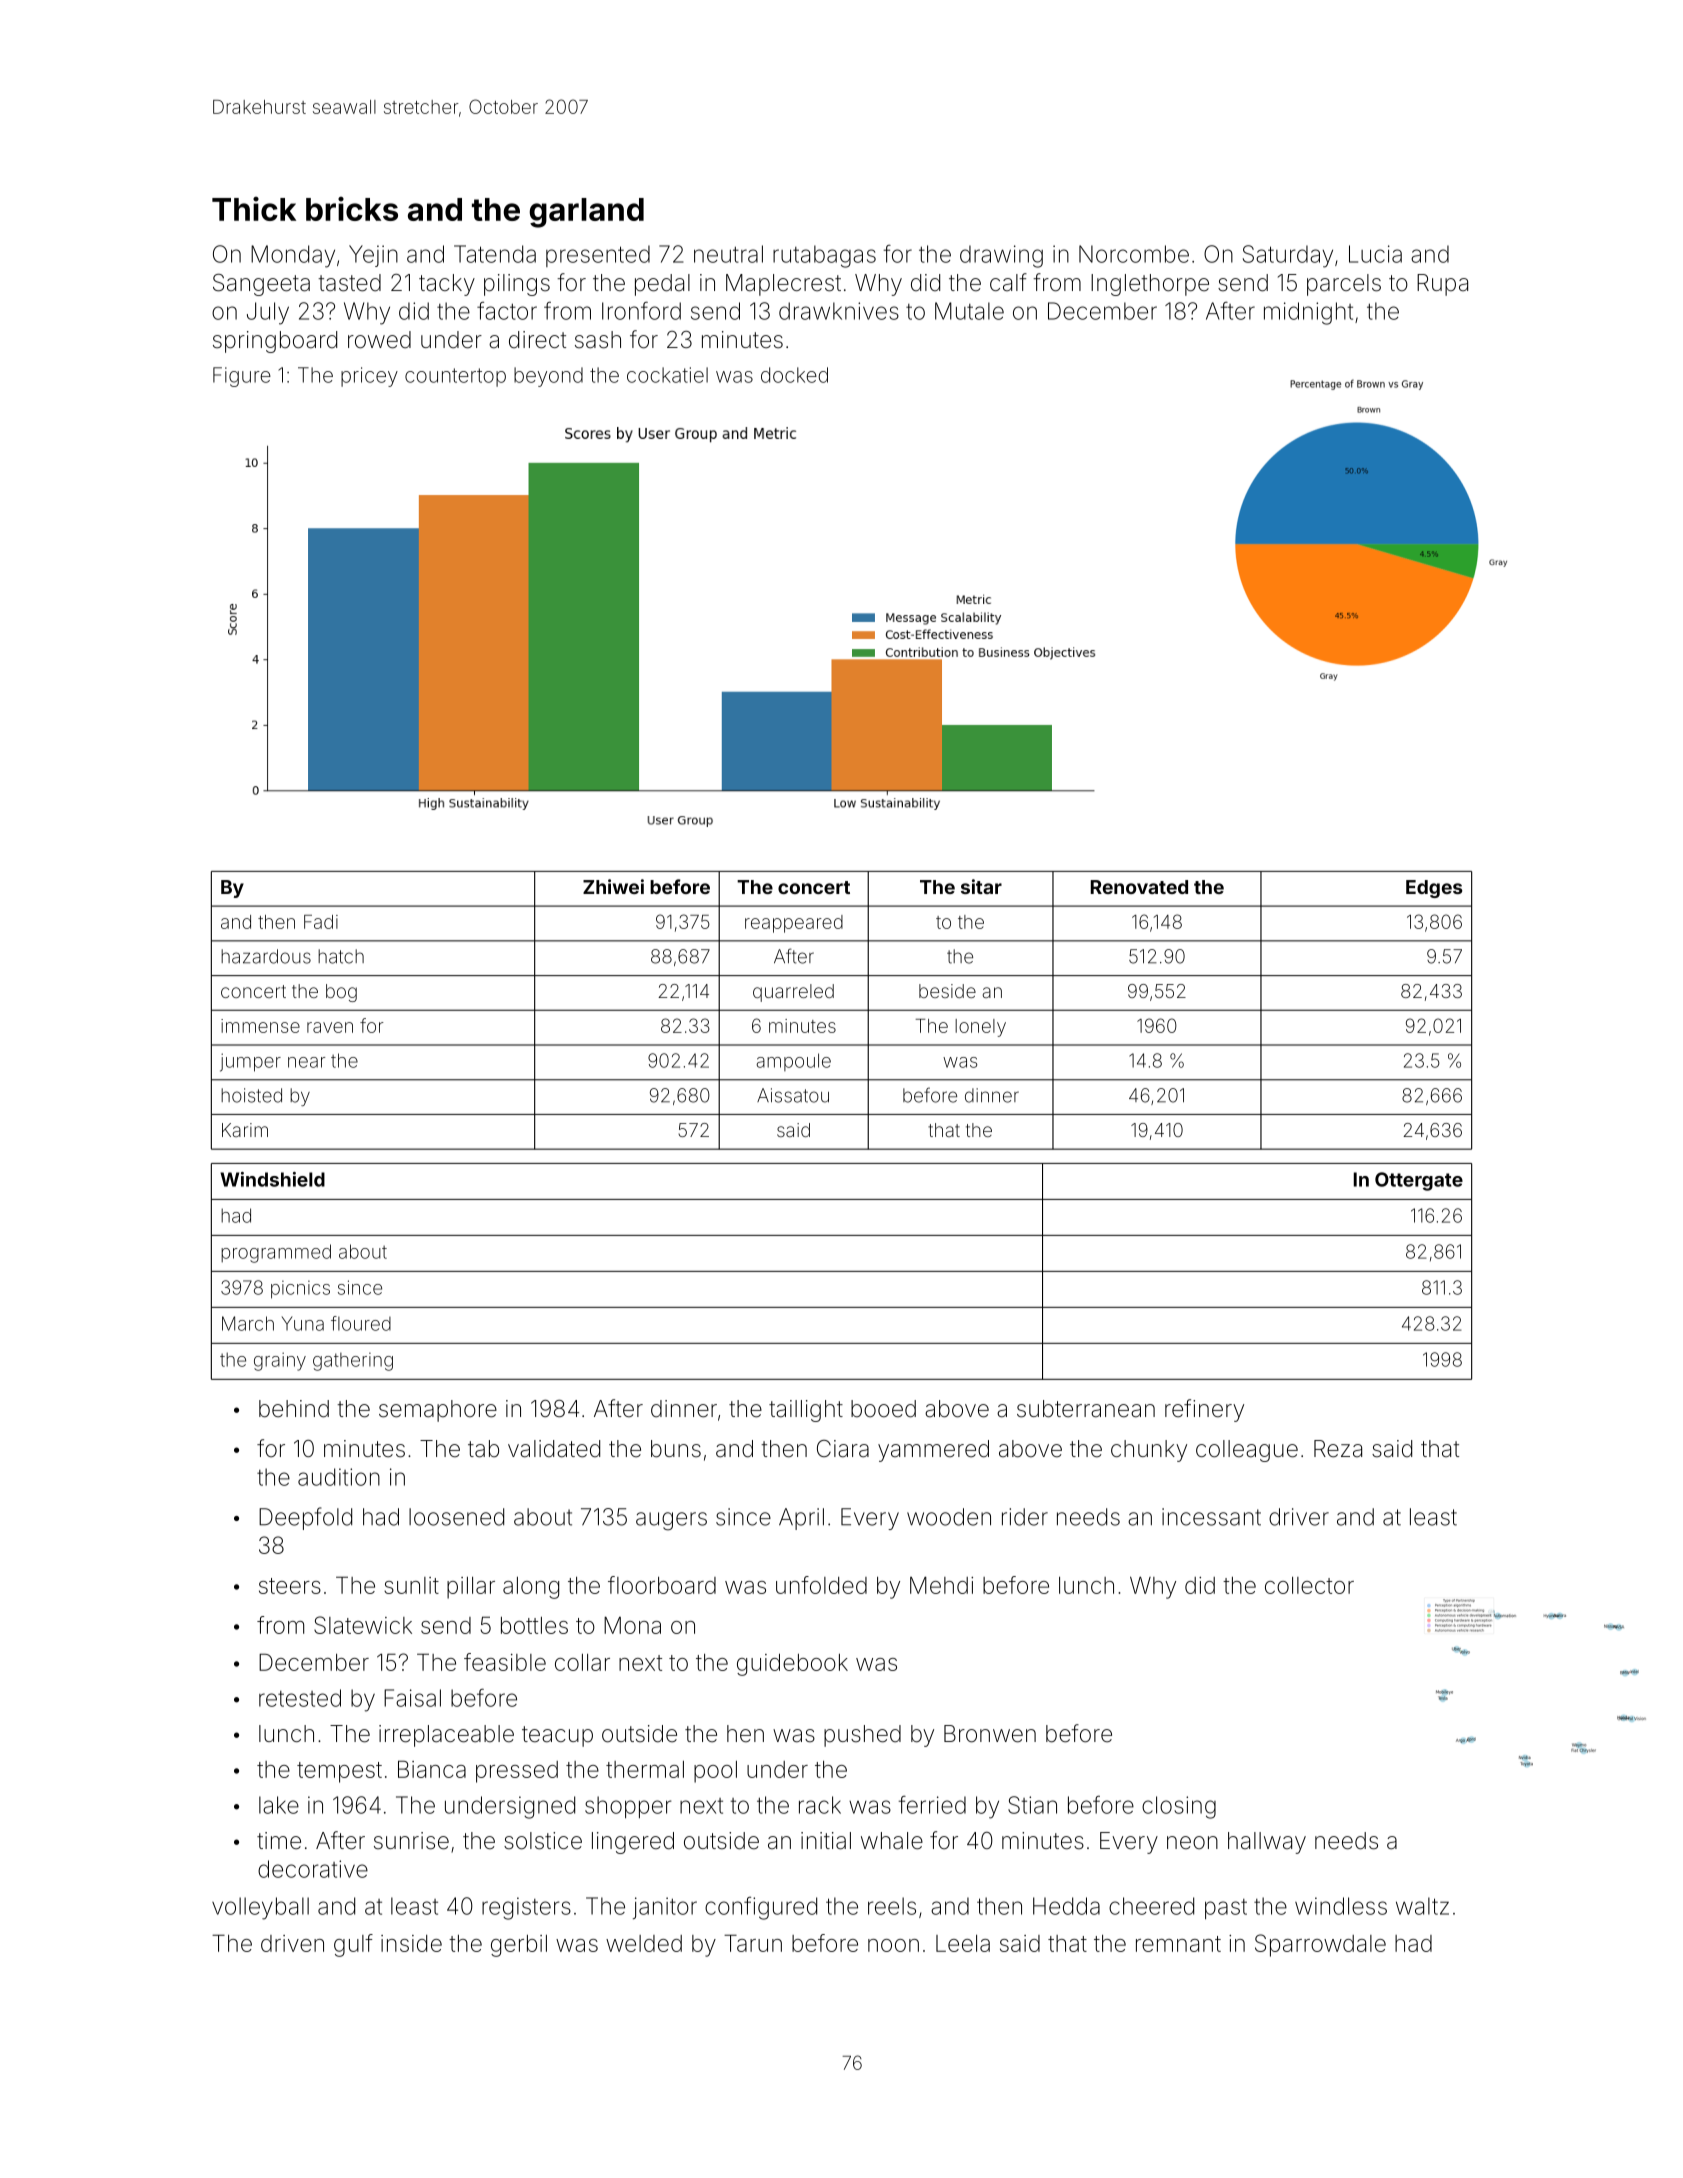 The height and width of the document is (2178, 1683). What do you see at coordinates (300, 1698) in the document?
I see `retested` at bounding box center [300, 1698].
